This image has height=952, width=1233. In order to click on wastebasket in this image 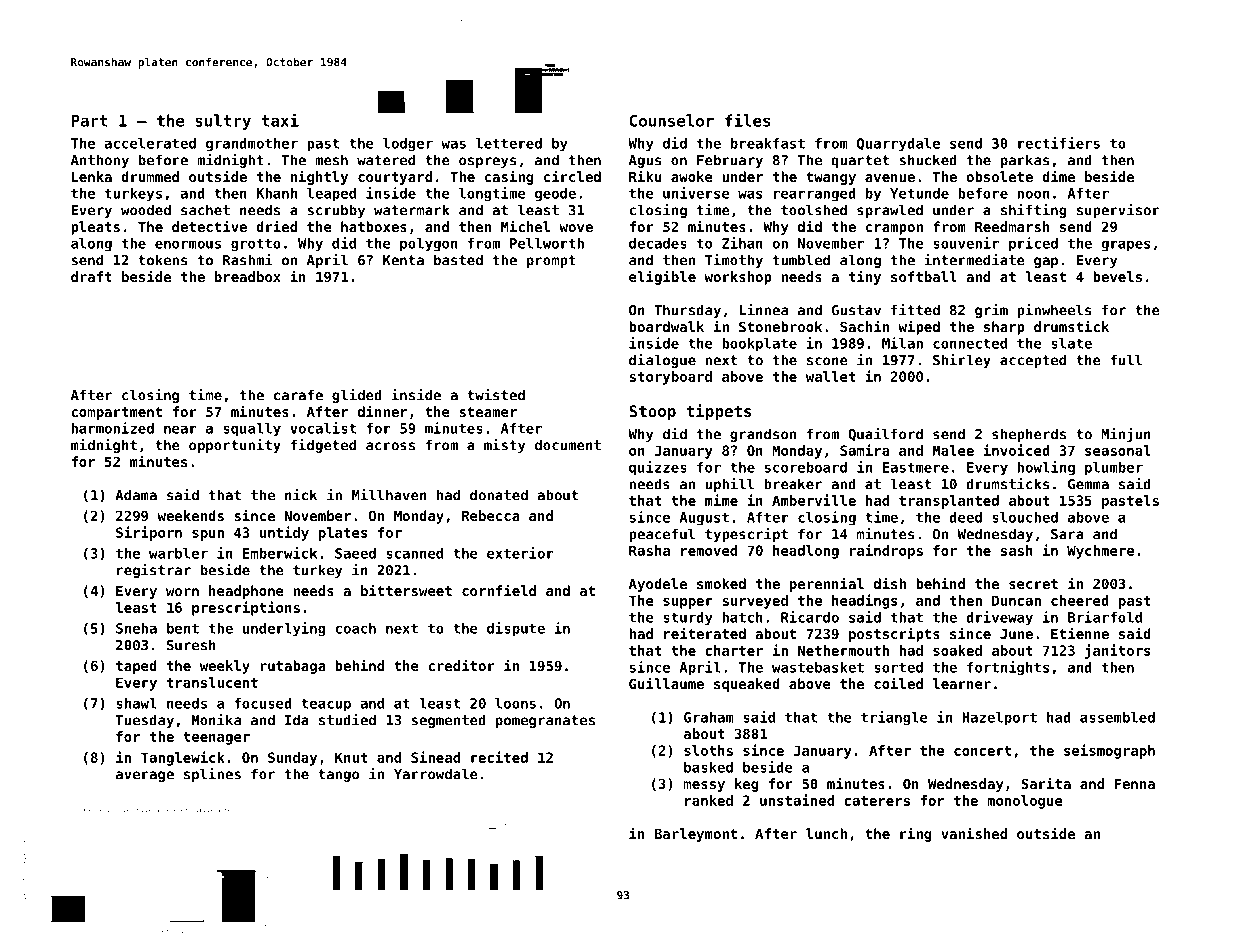, I will do `click(818, 667)`.
